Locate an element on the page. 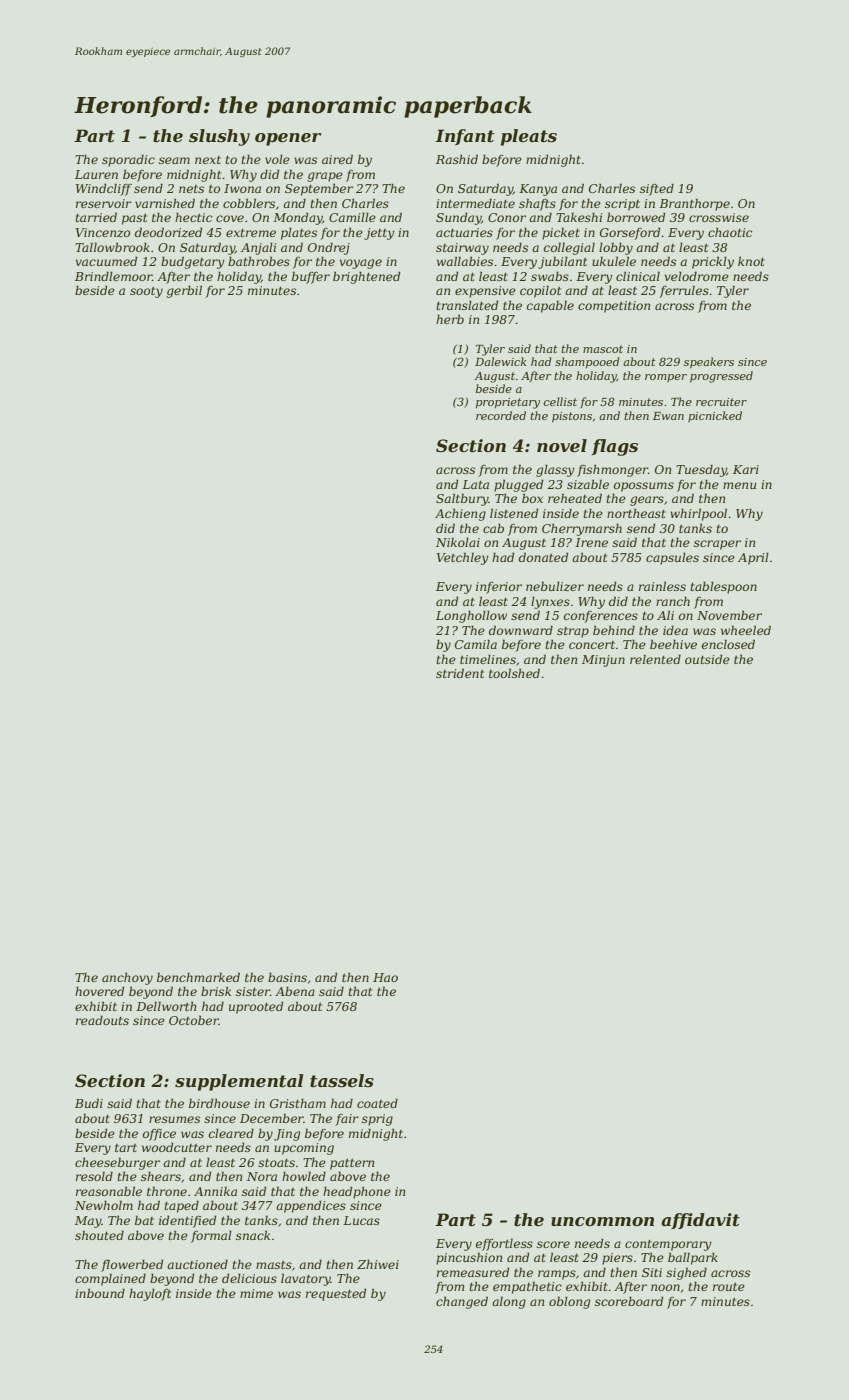  Infant is located at coordinates (464, 137).
